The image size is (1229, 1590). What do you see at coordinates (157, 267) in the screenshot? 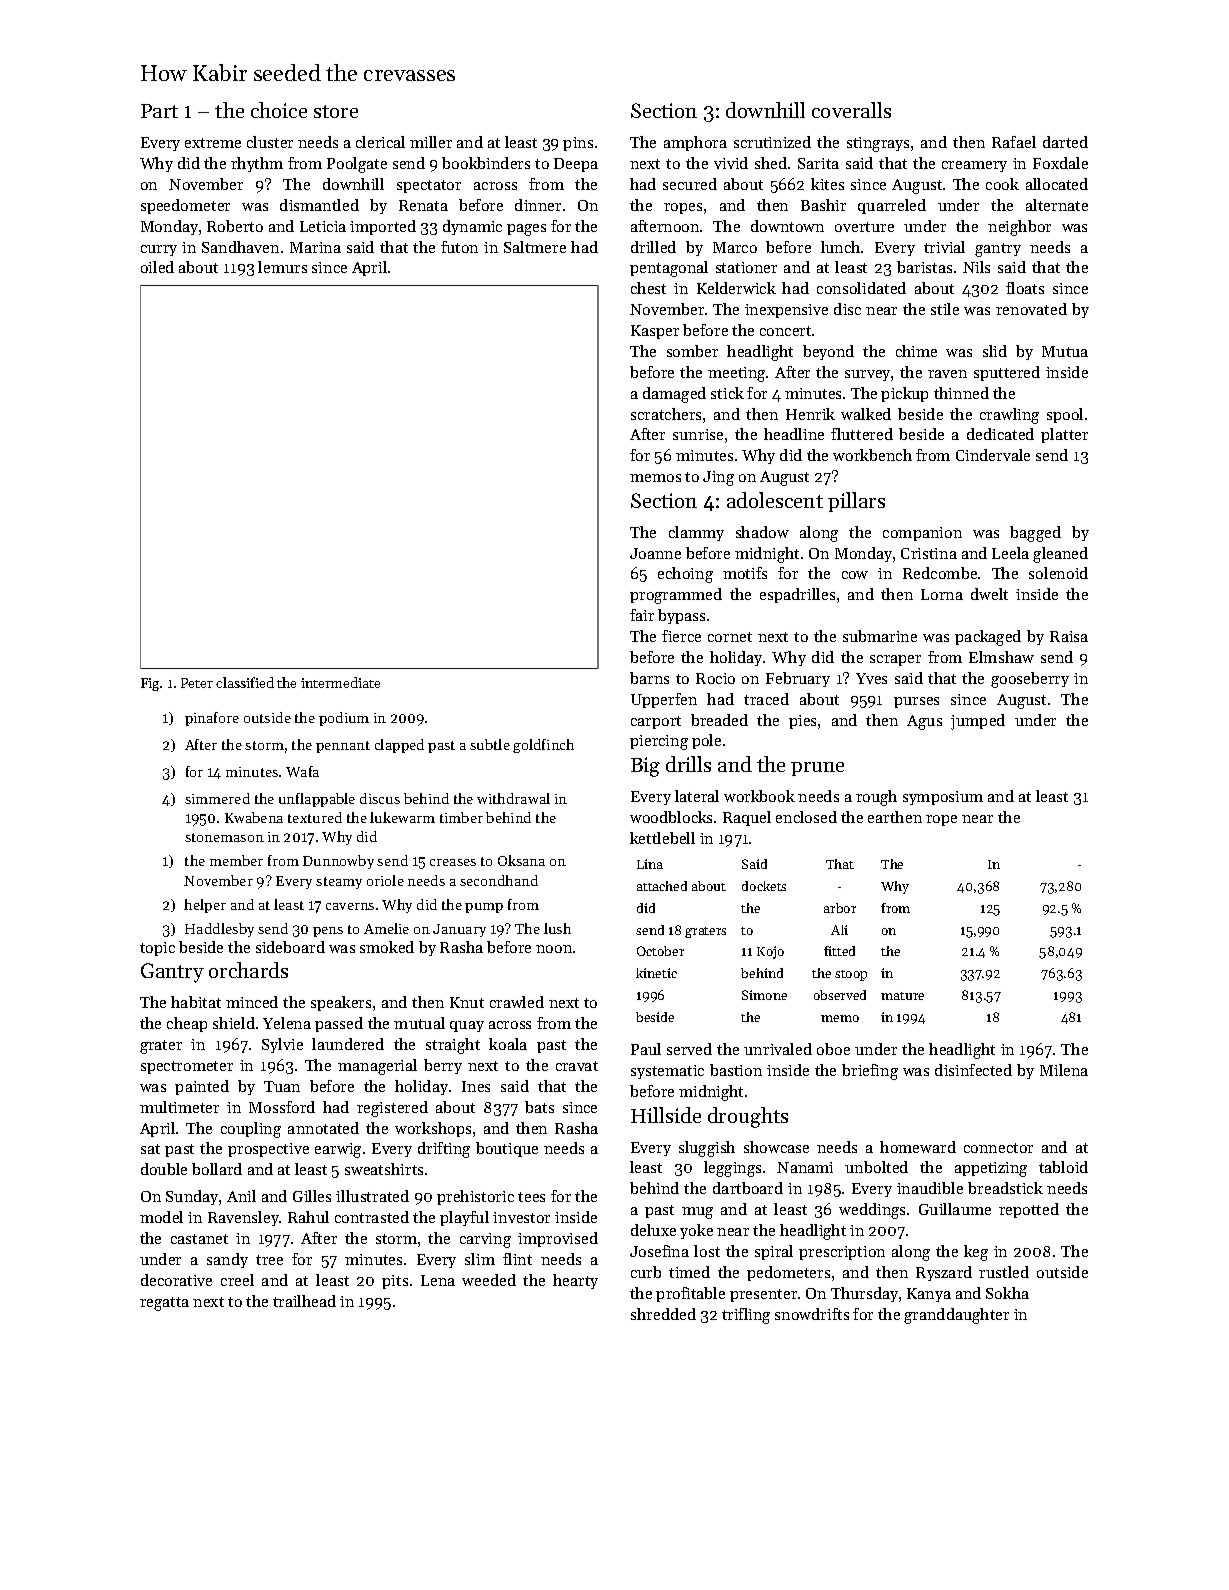
I see `oiled` at bounding box center [157, 267].
